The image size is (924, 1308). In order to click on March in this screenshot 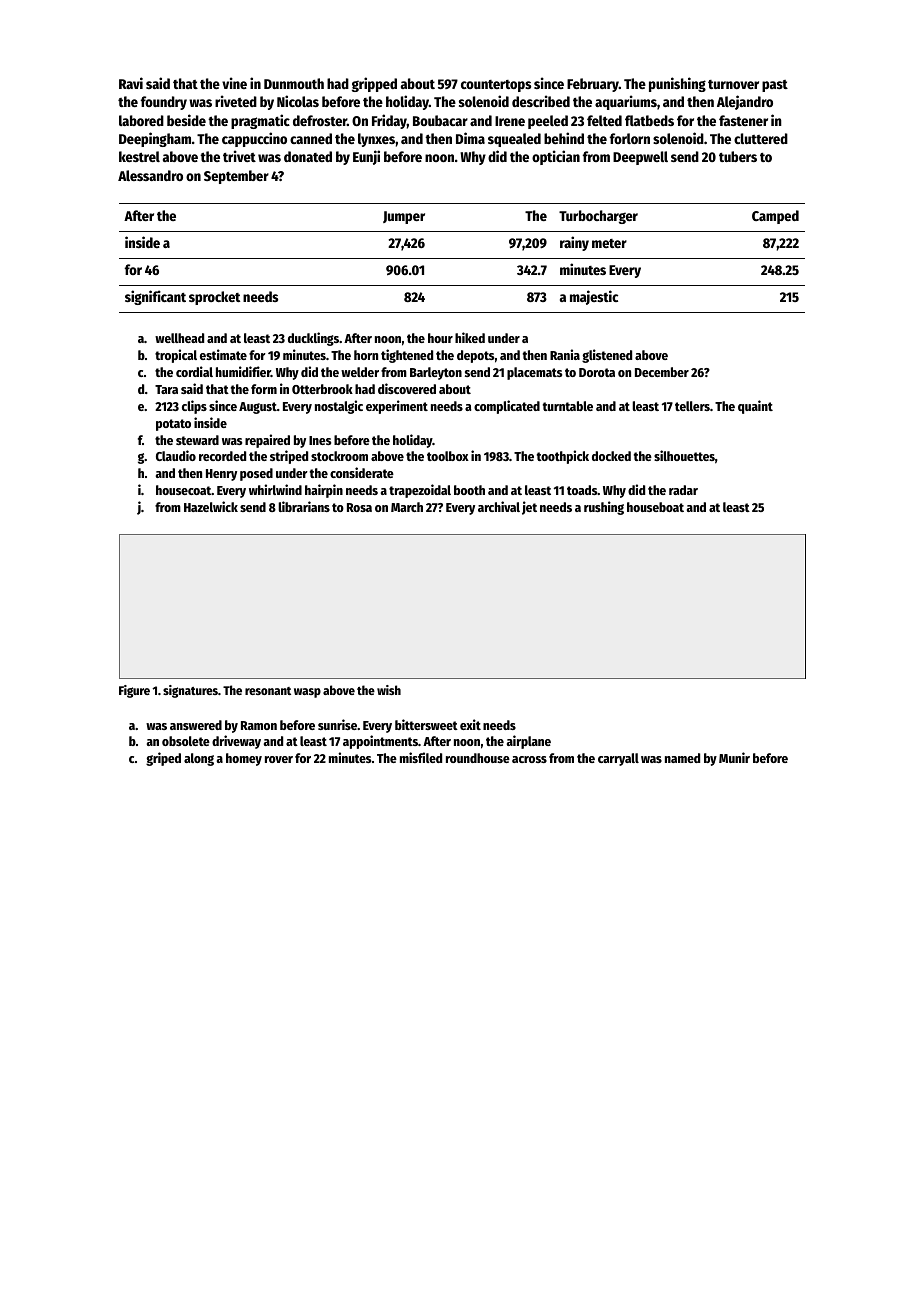, I will do `click(407, 507)`.
